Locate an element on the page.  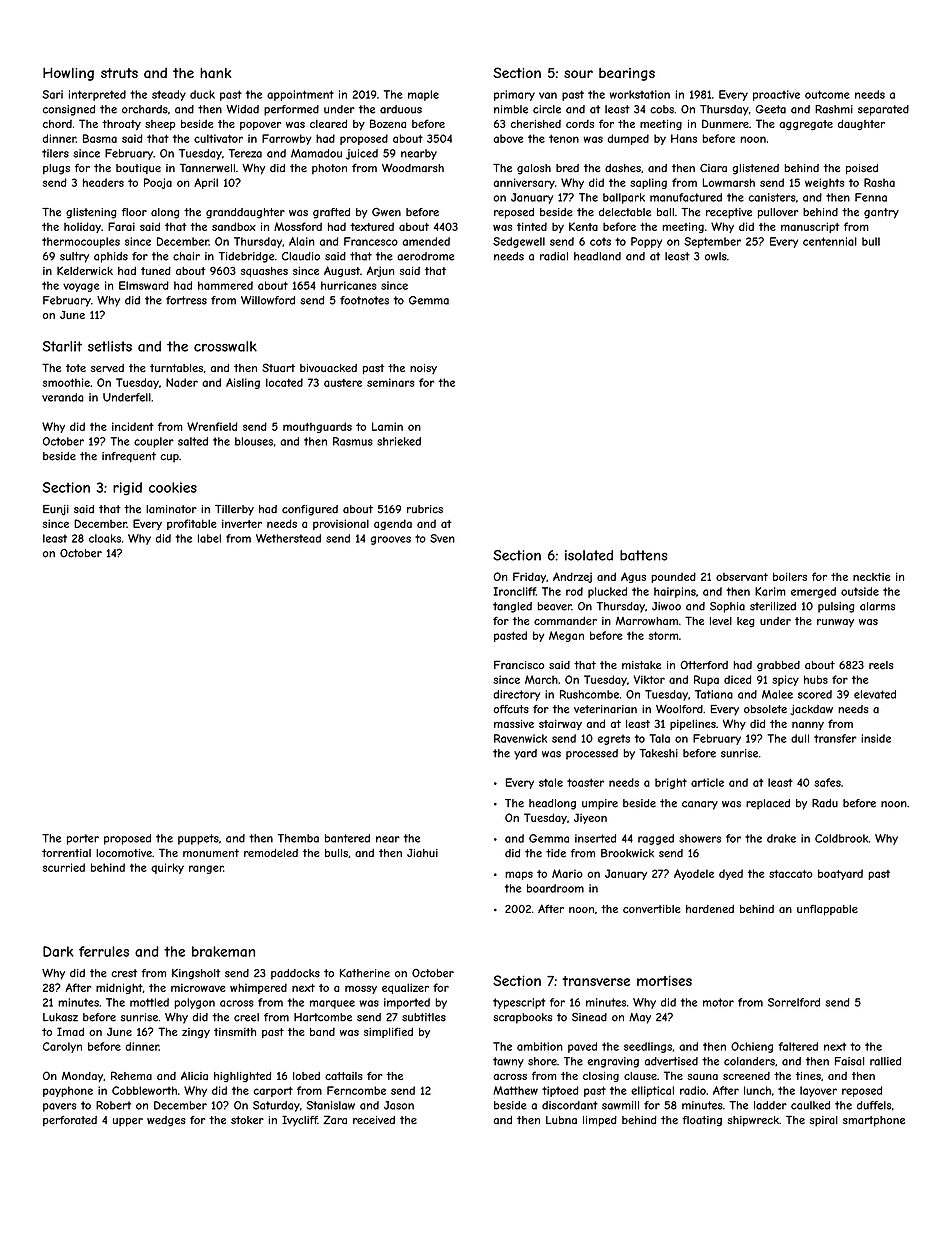
Jiahui is located at coordinates (422, 853).
